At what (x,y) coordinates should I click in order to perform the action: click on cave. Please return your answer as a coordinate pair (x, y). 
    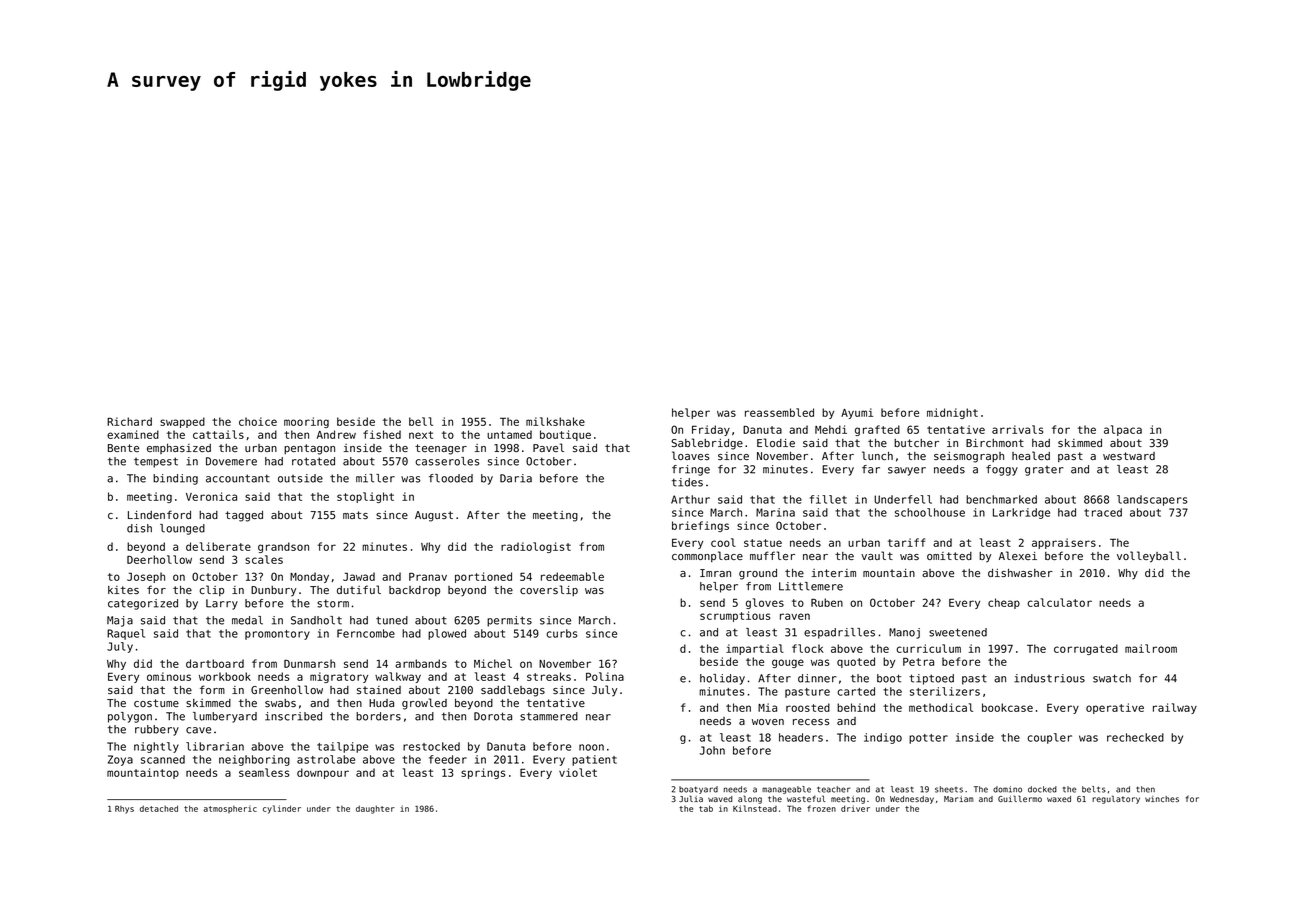
    Looking at the image, I should click on (198, 730).
